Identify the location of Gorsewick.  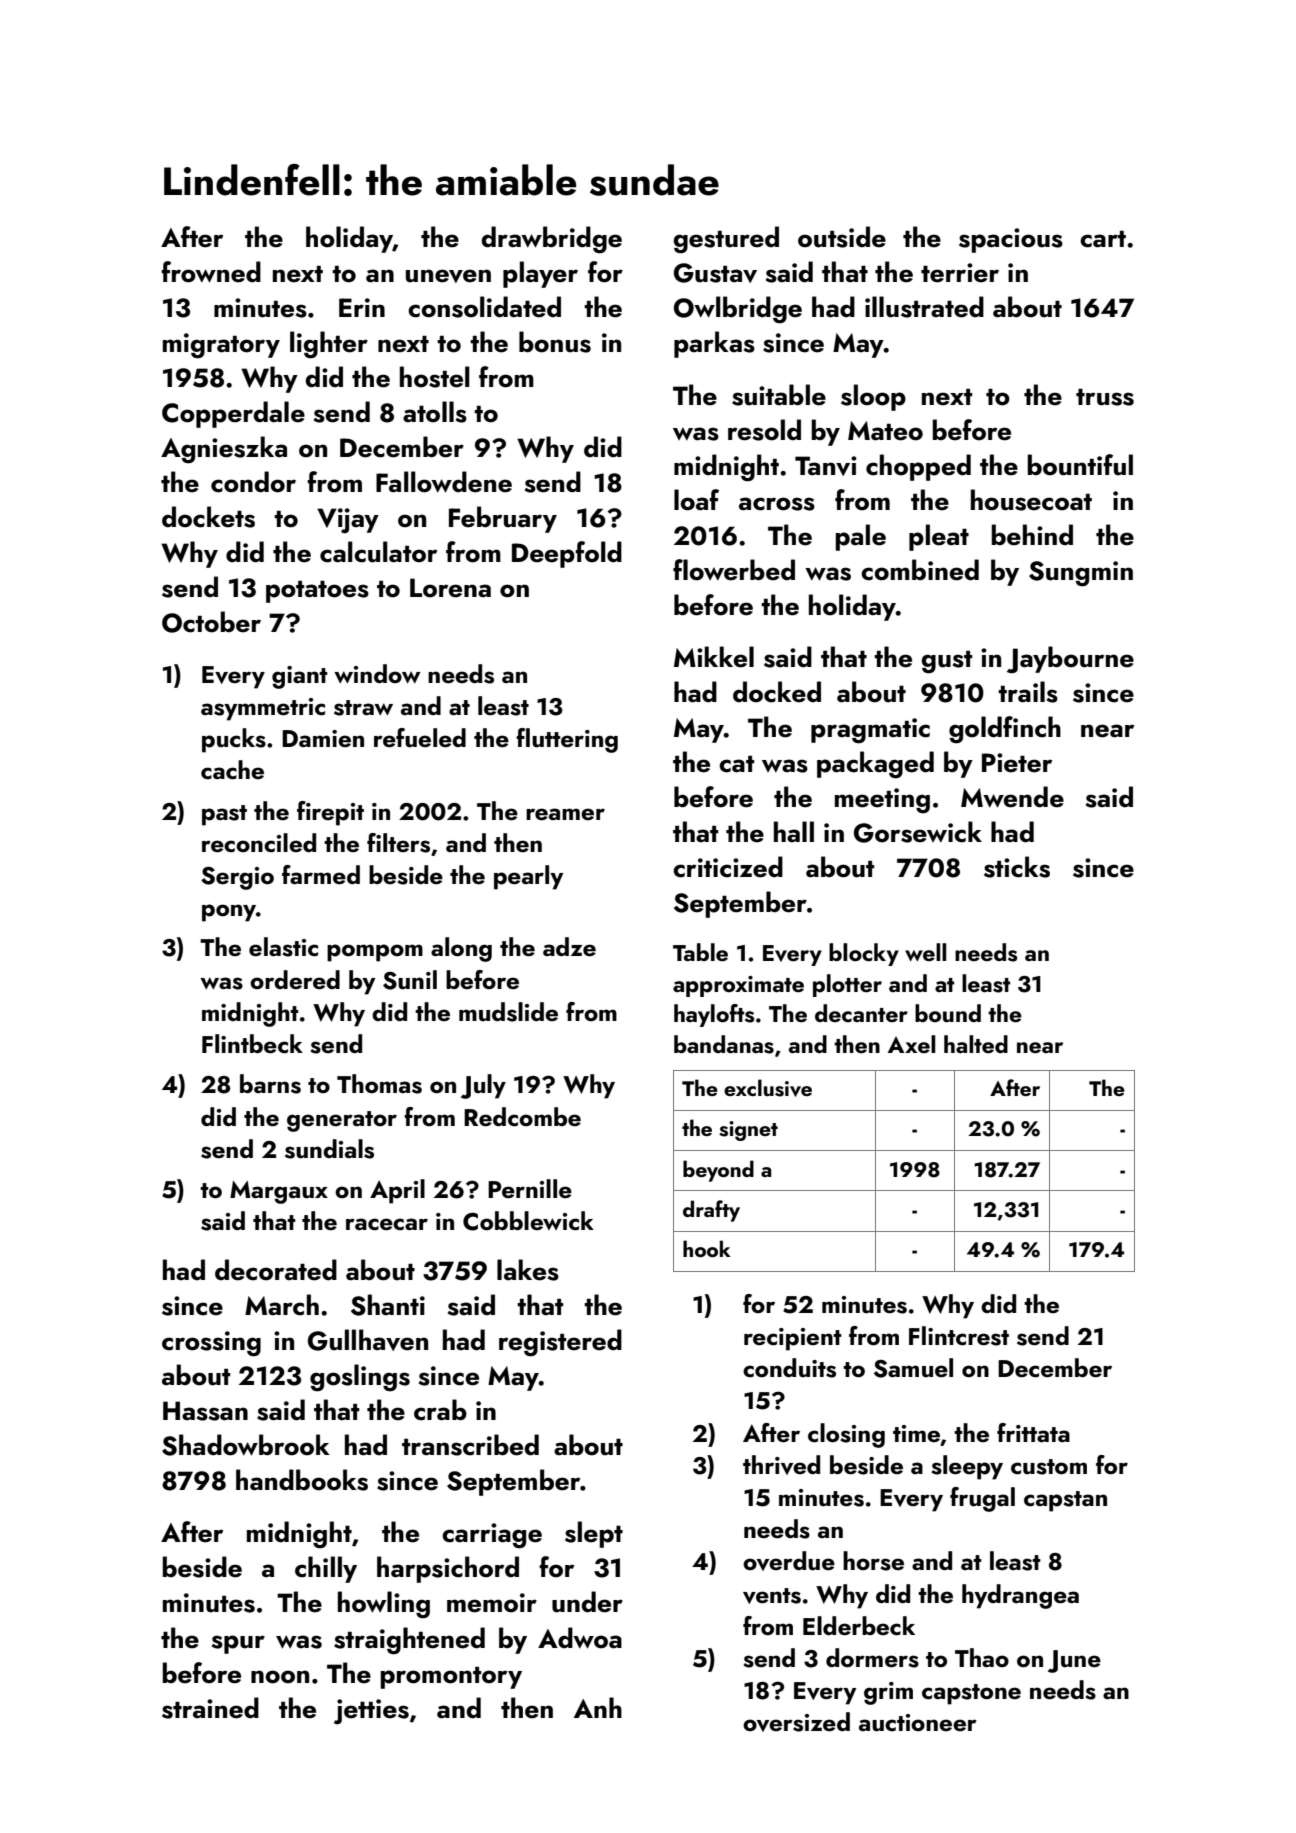
(918, 832).
